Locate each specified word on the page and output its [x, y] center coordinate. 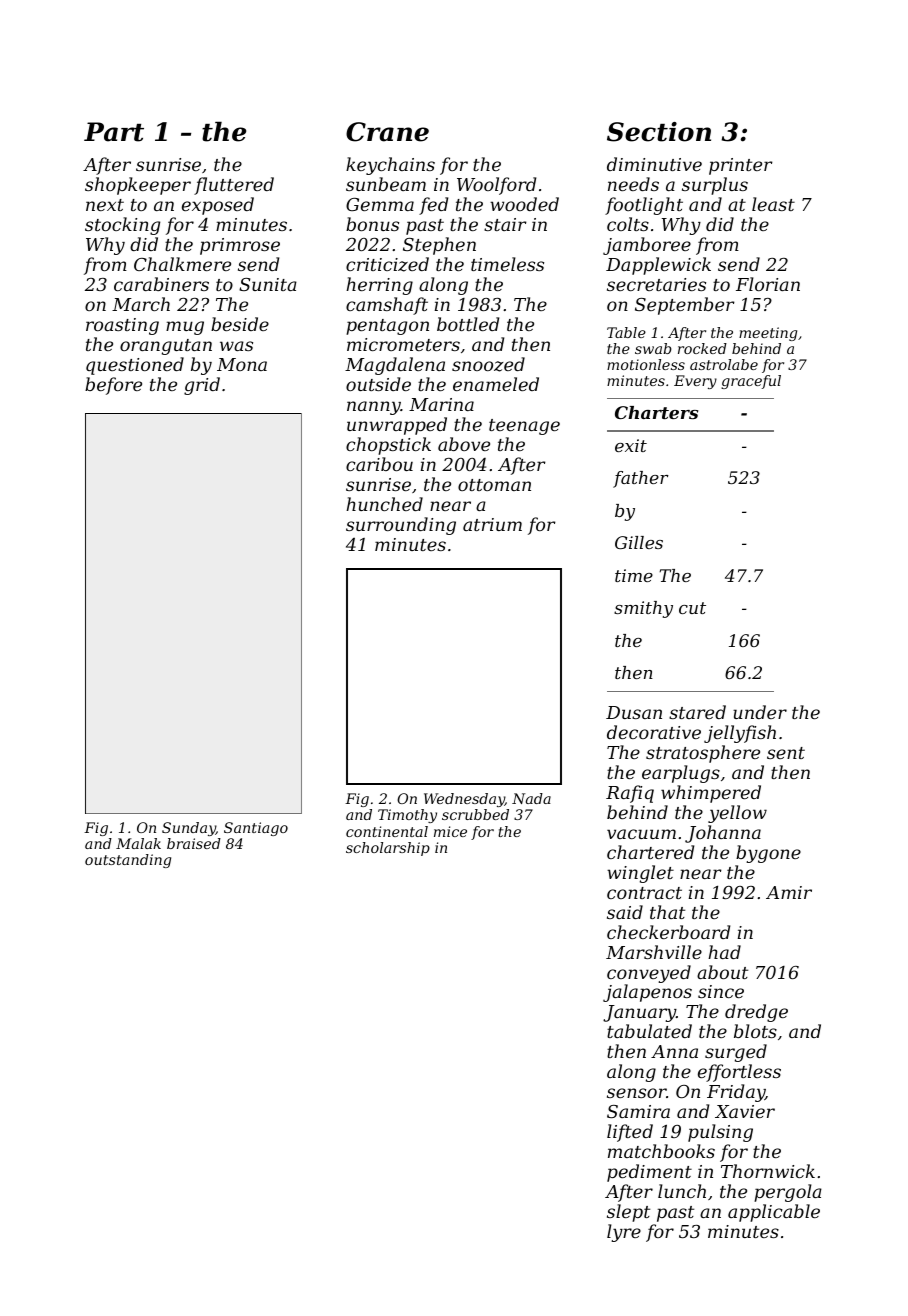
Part [114, 132]
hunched [384, 504]
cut [692, 608]
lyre [624, 1233]
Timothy [407, 816]
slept [628, 1213]
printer [741, 166]
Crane [387, 132]
